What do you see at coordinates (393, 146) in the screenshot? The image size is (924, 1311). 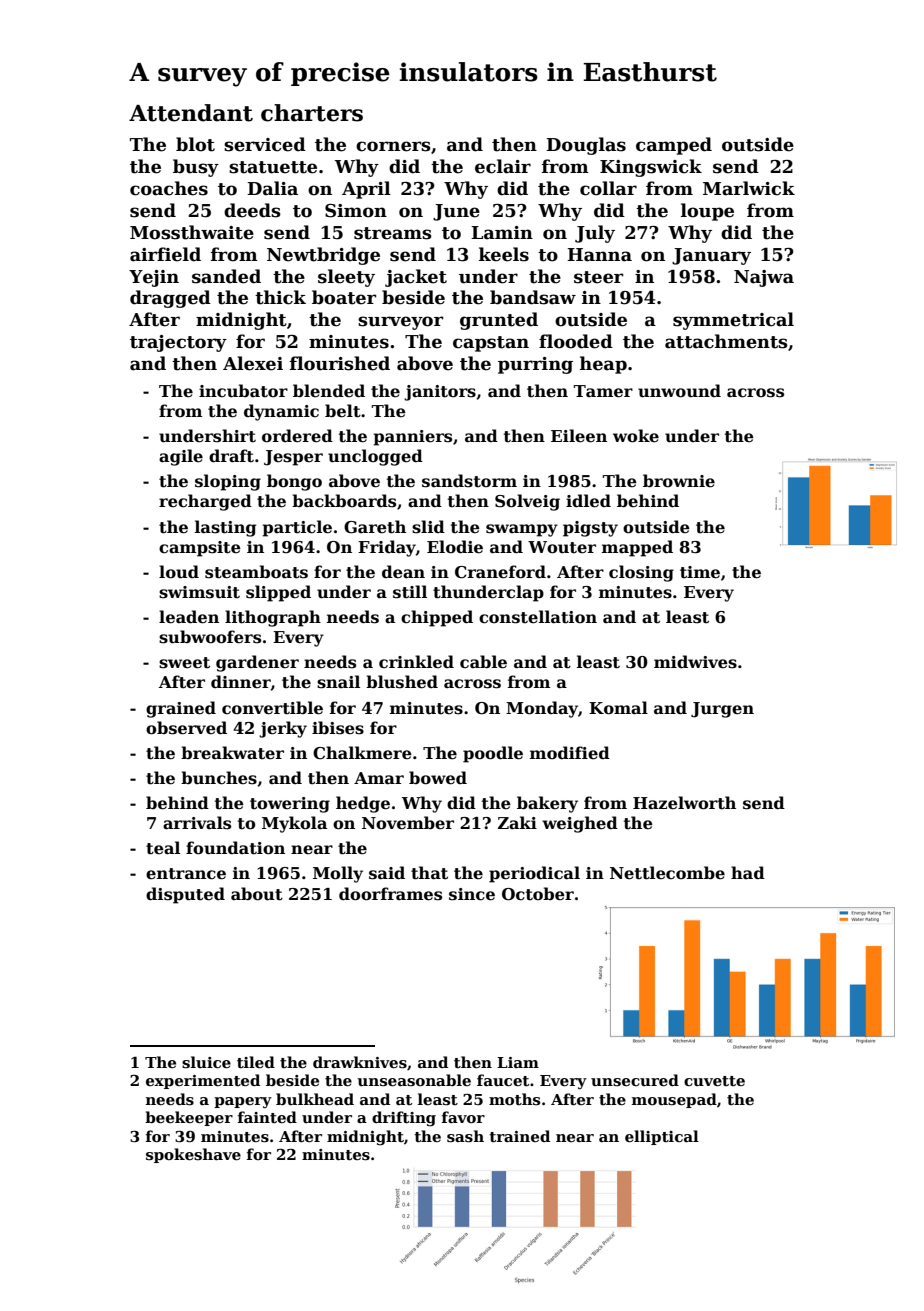 I see `corners` at bounding box center [393, 146].
